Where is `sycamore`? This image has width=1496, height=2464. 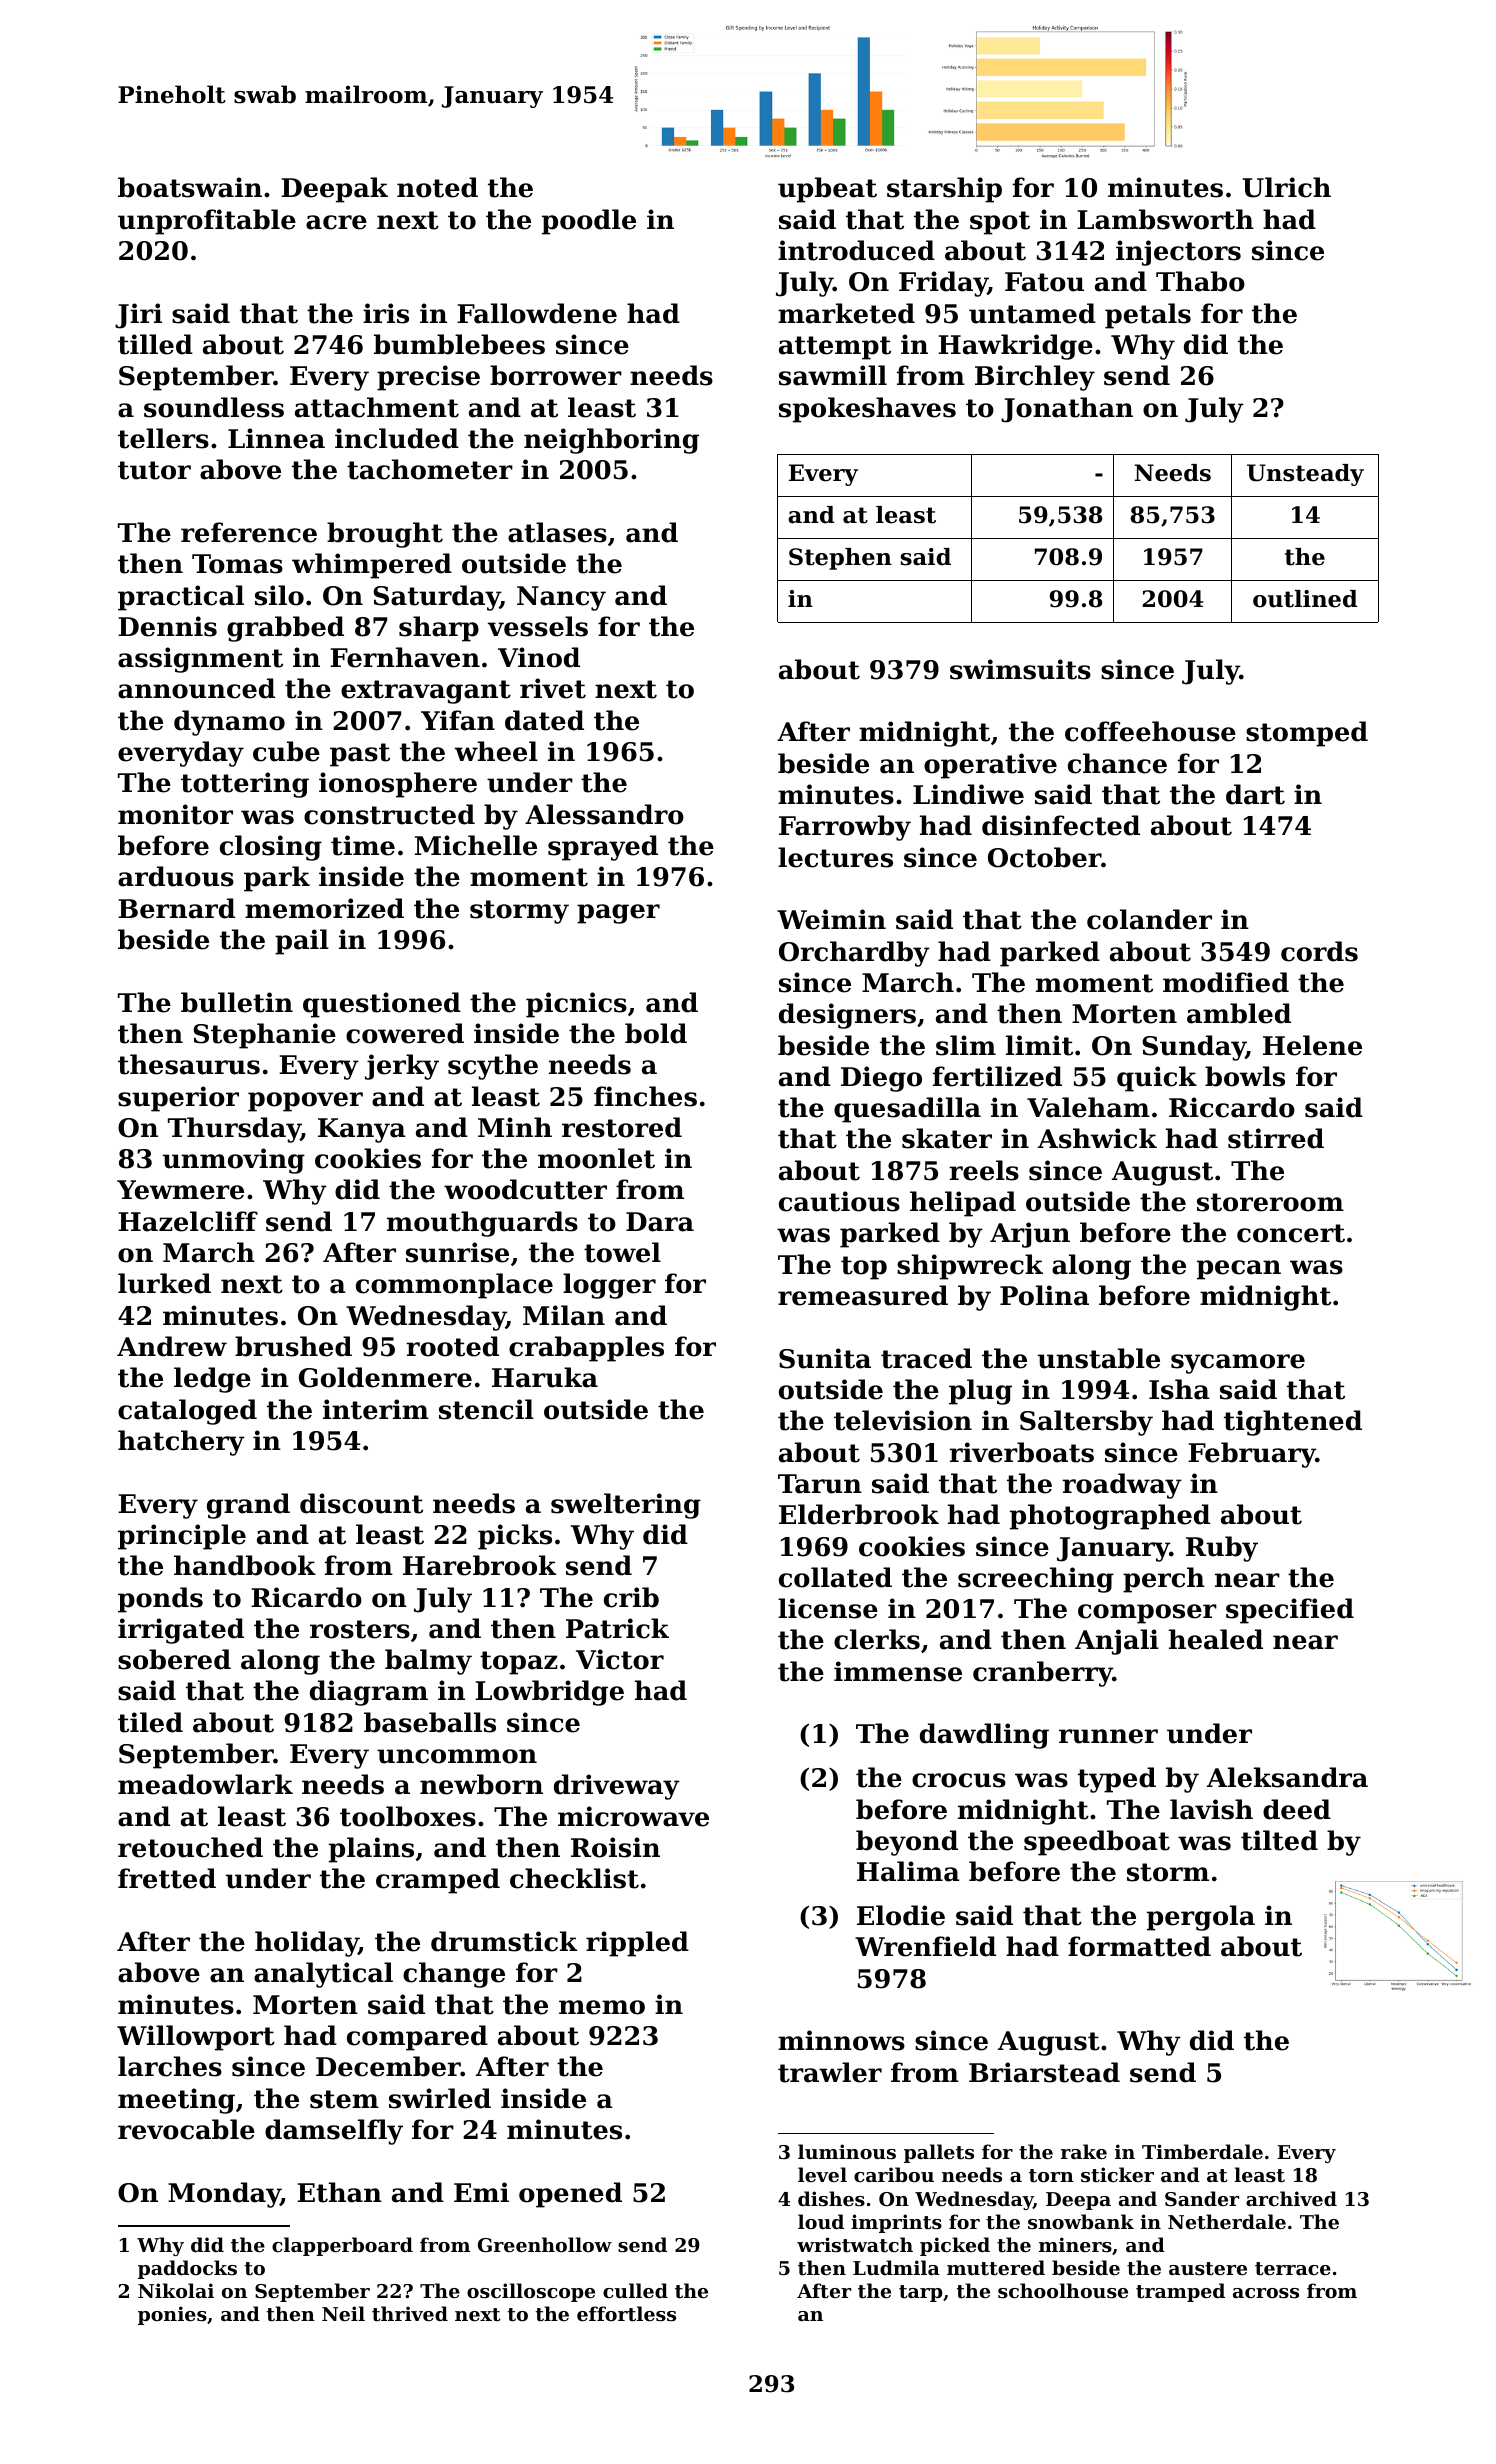
sycamore is located at coordinates (1238, 1364).
